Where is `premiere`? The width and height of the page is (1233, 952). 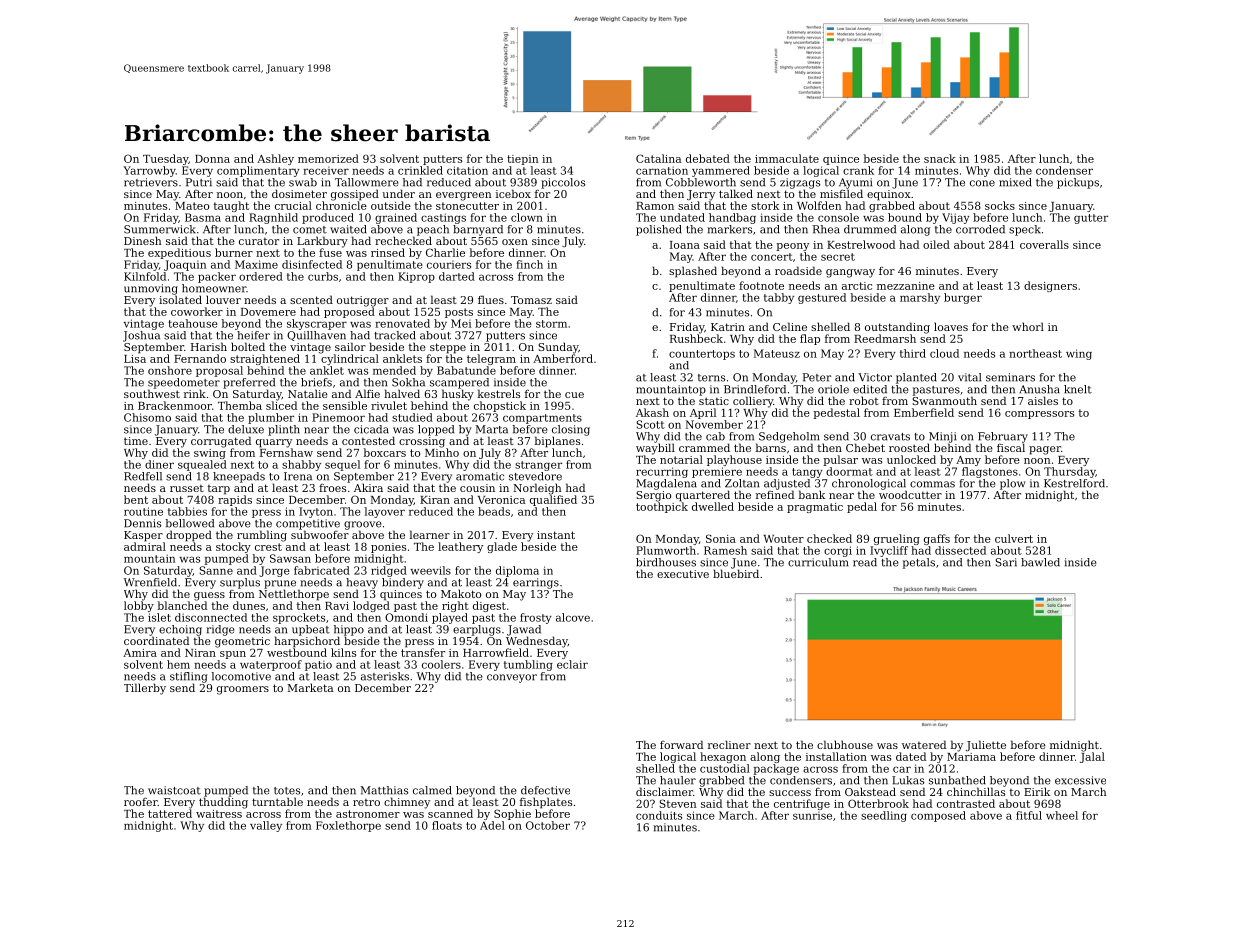 premiere is located at coordinates (717, 472).
